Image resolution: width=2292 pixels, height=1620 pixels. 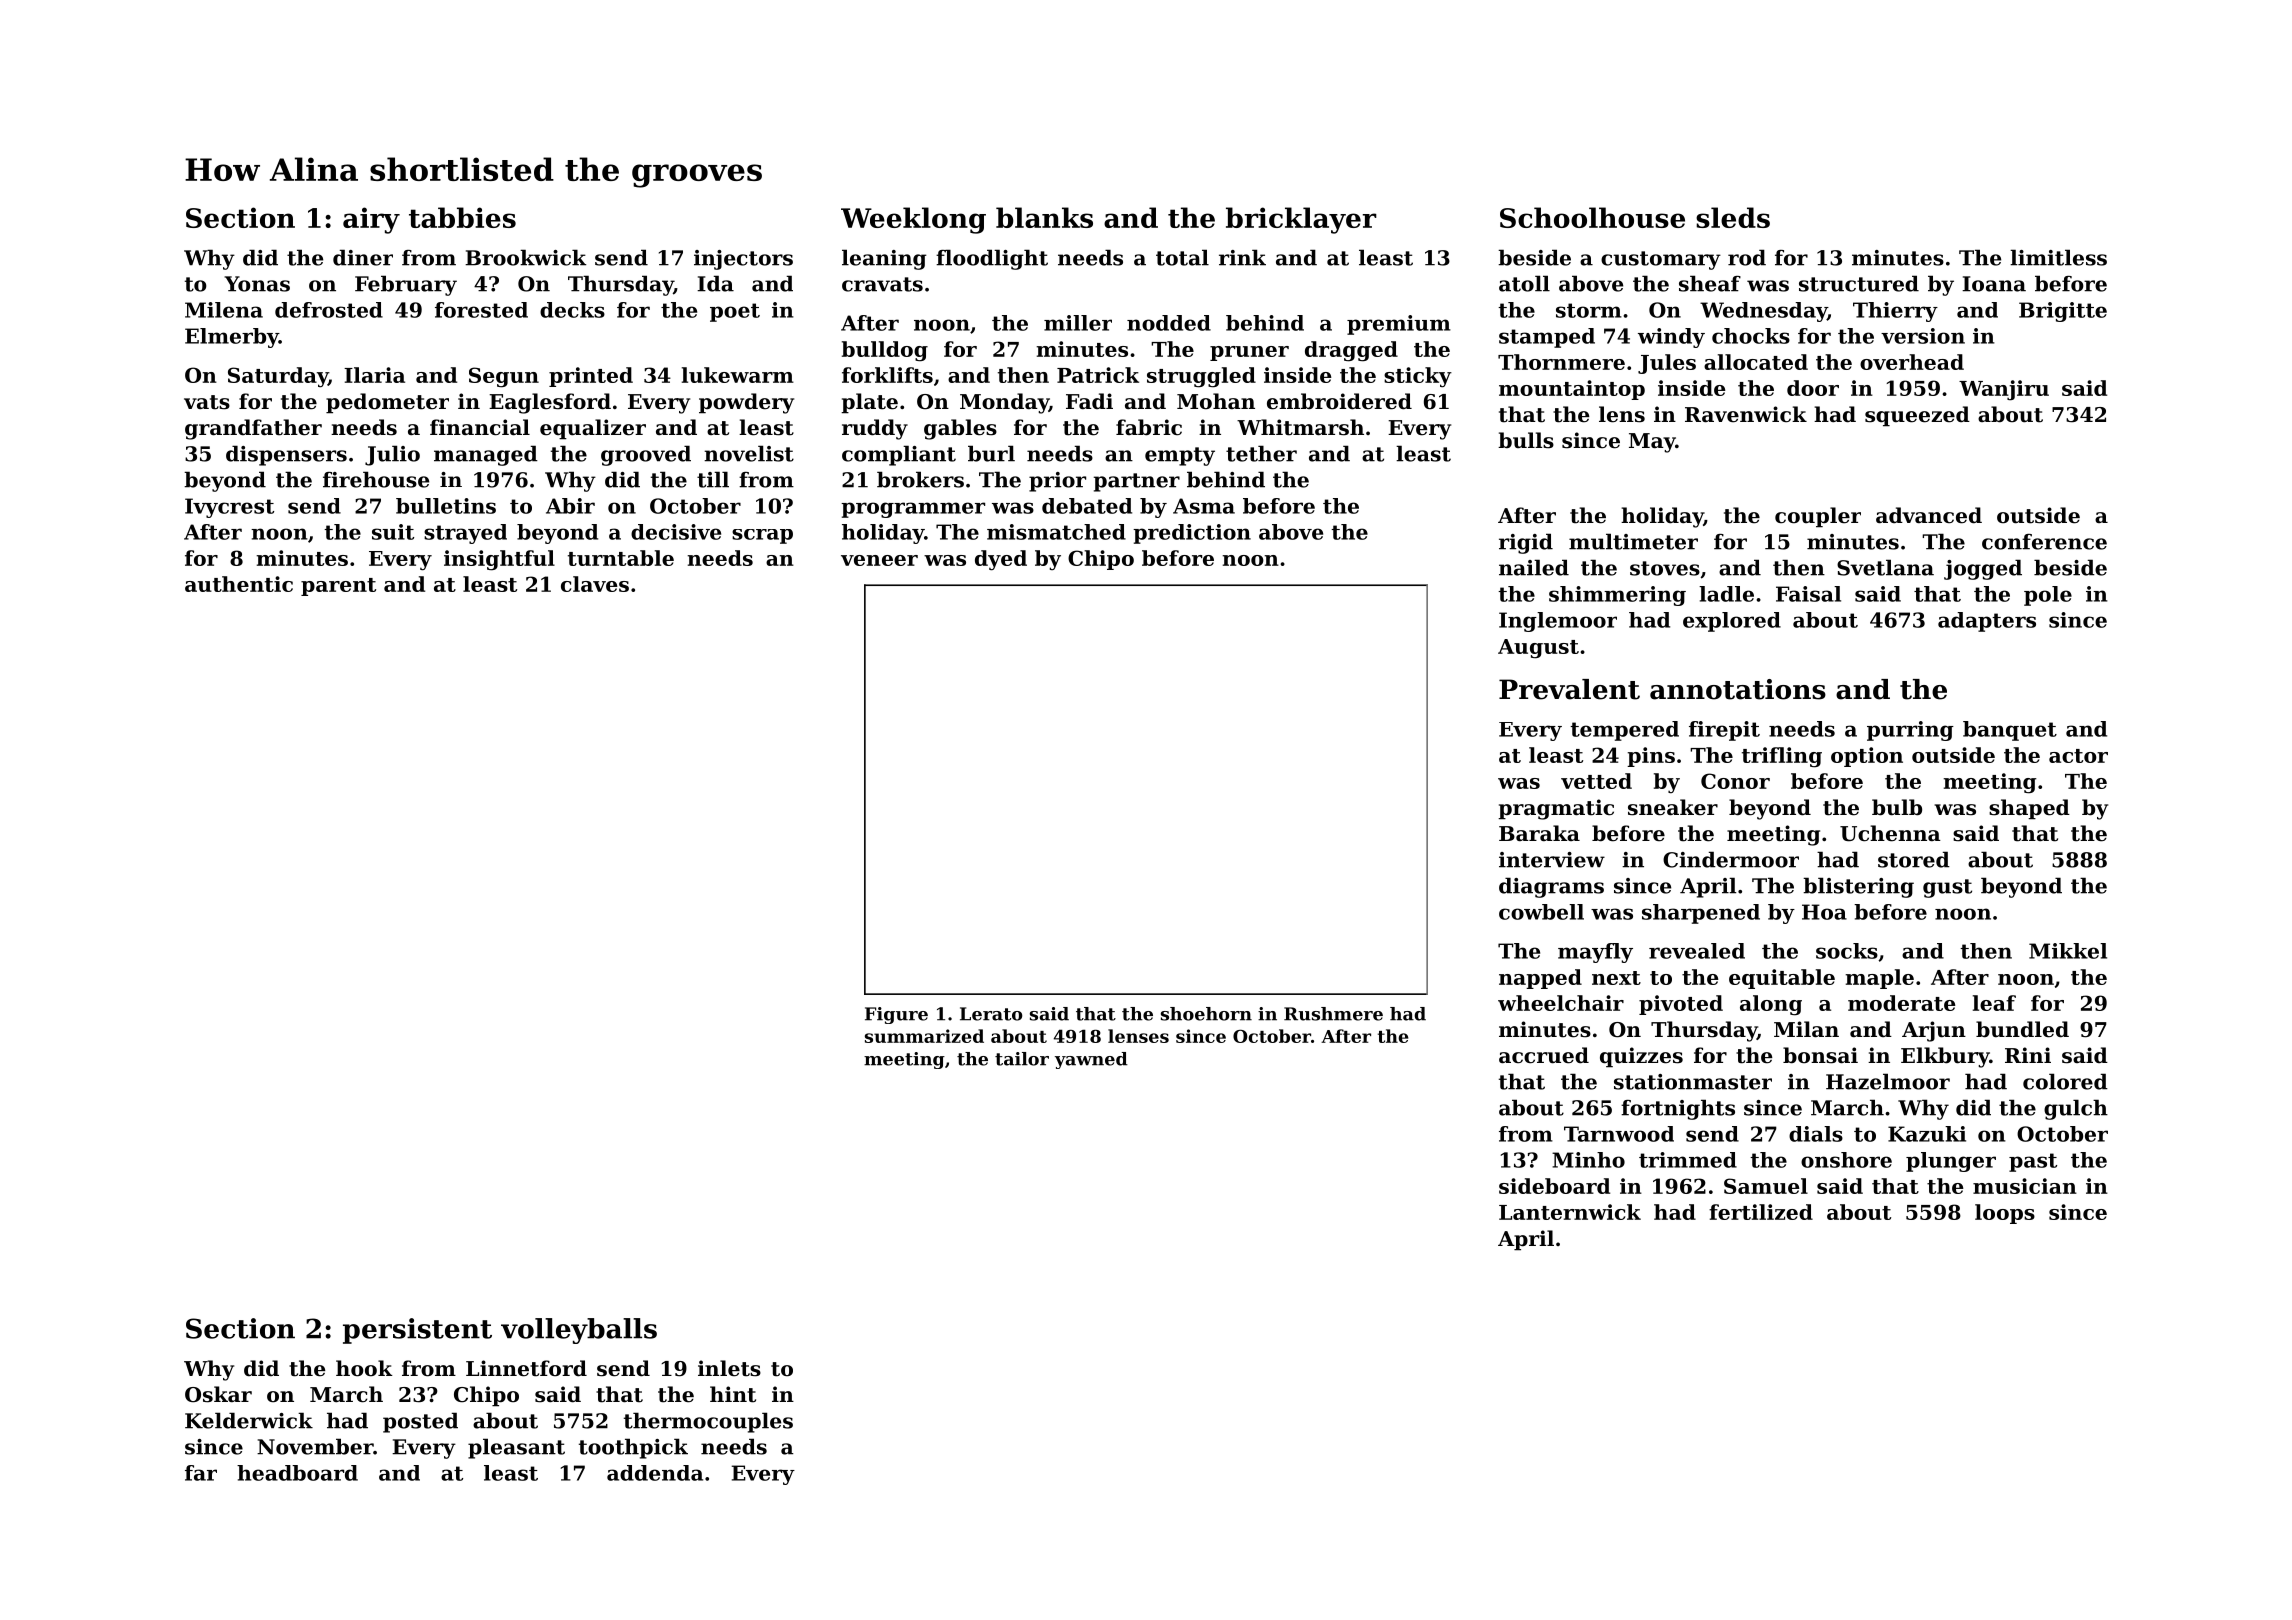 I want to click on parent, so click(x=338, y=587).
